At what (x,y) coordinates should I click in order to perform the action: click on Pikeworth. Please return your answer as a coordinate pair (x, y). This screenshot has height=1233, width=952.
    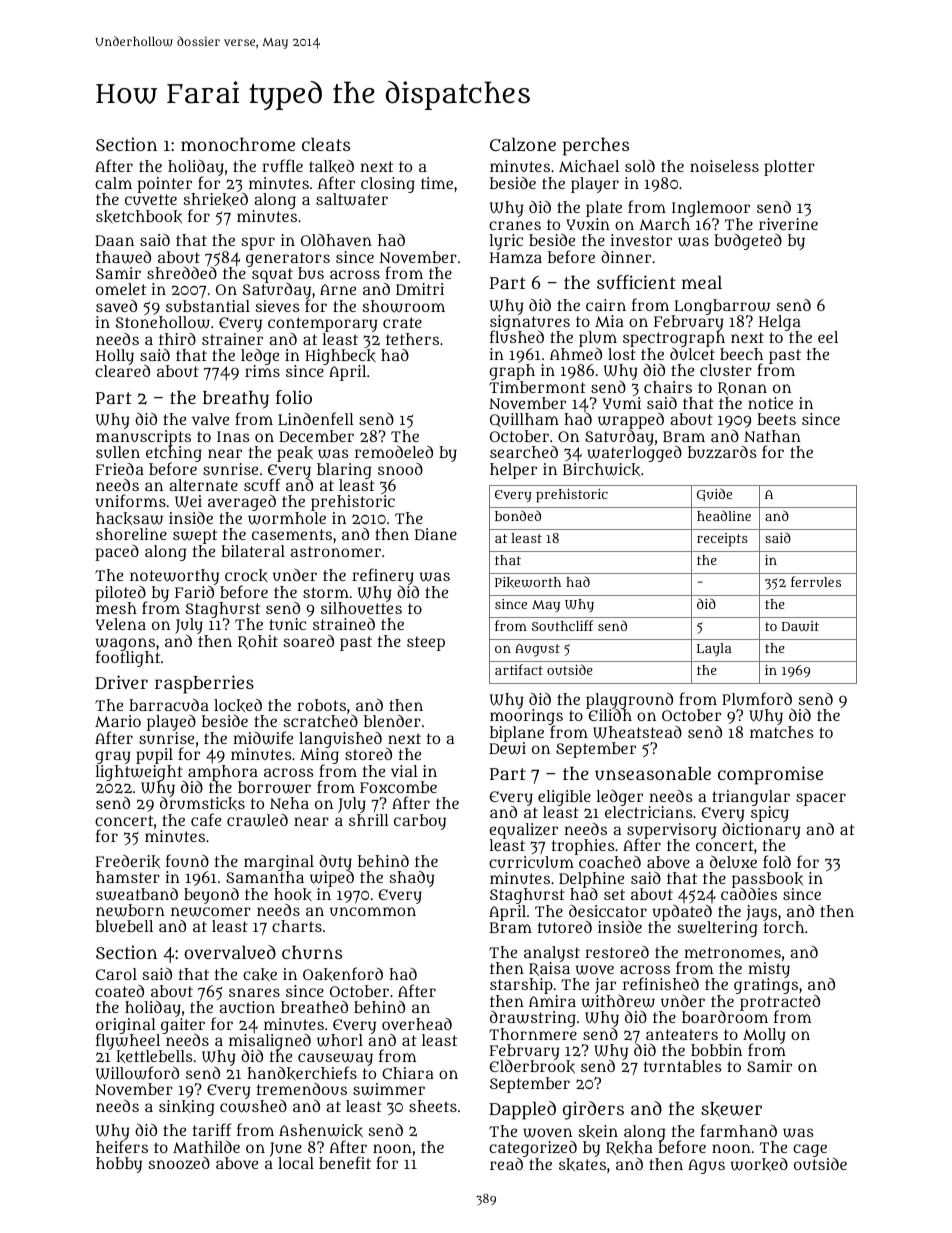
    Looking at the image, I should click on (528, 582).
